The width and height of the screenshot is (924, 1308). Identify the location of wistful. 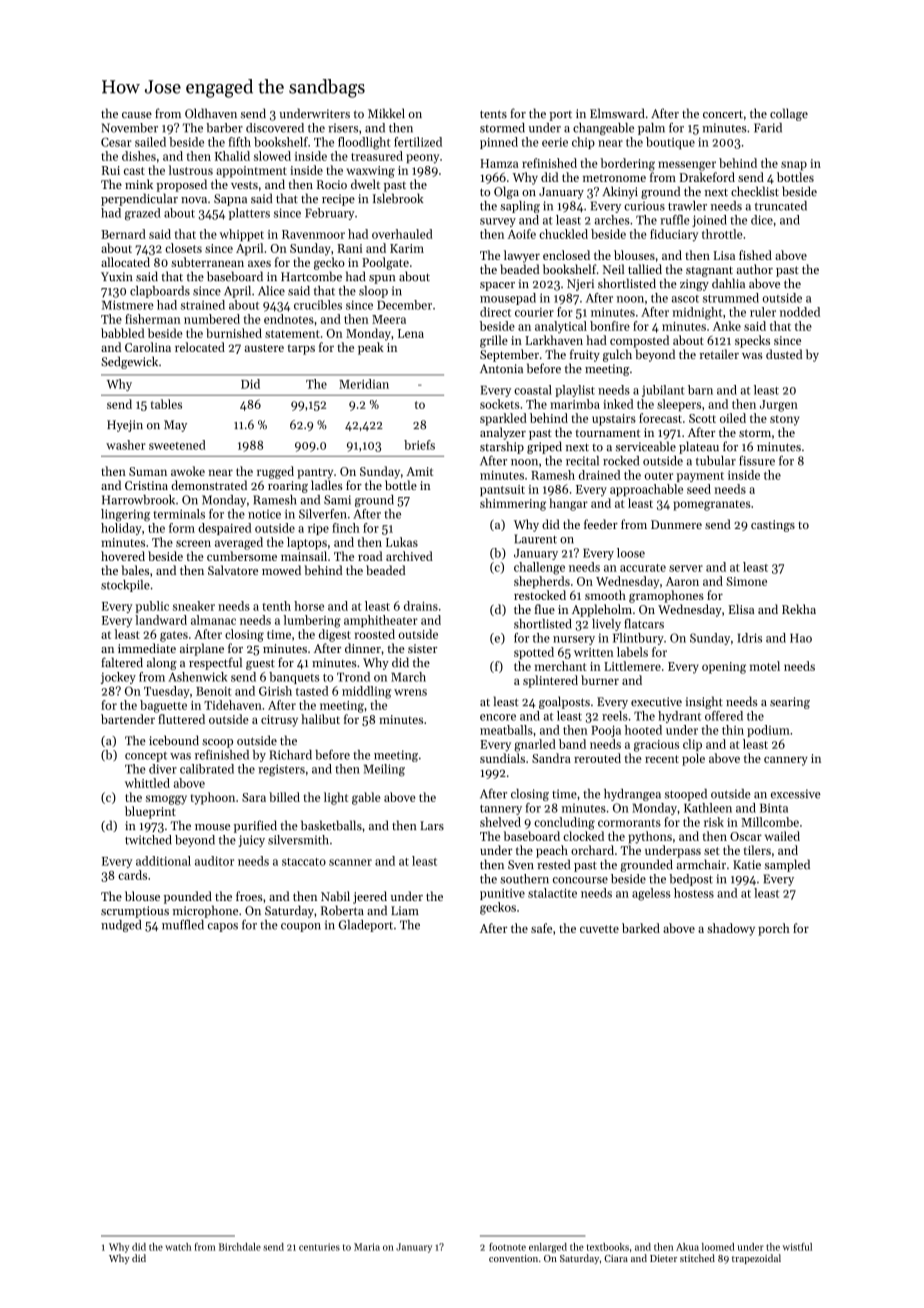
(797, 1247).
